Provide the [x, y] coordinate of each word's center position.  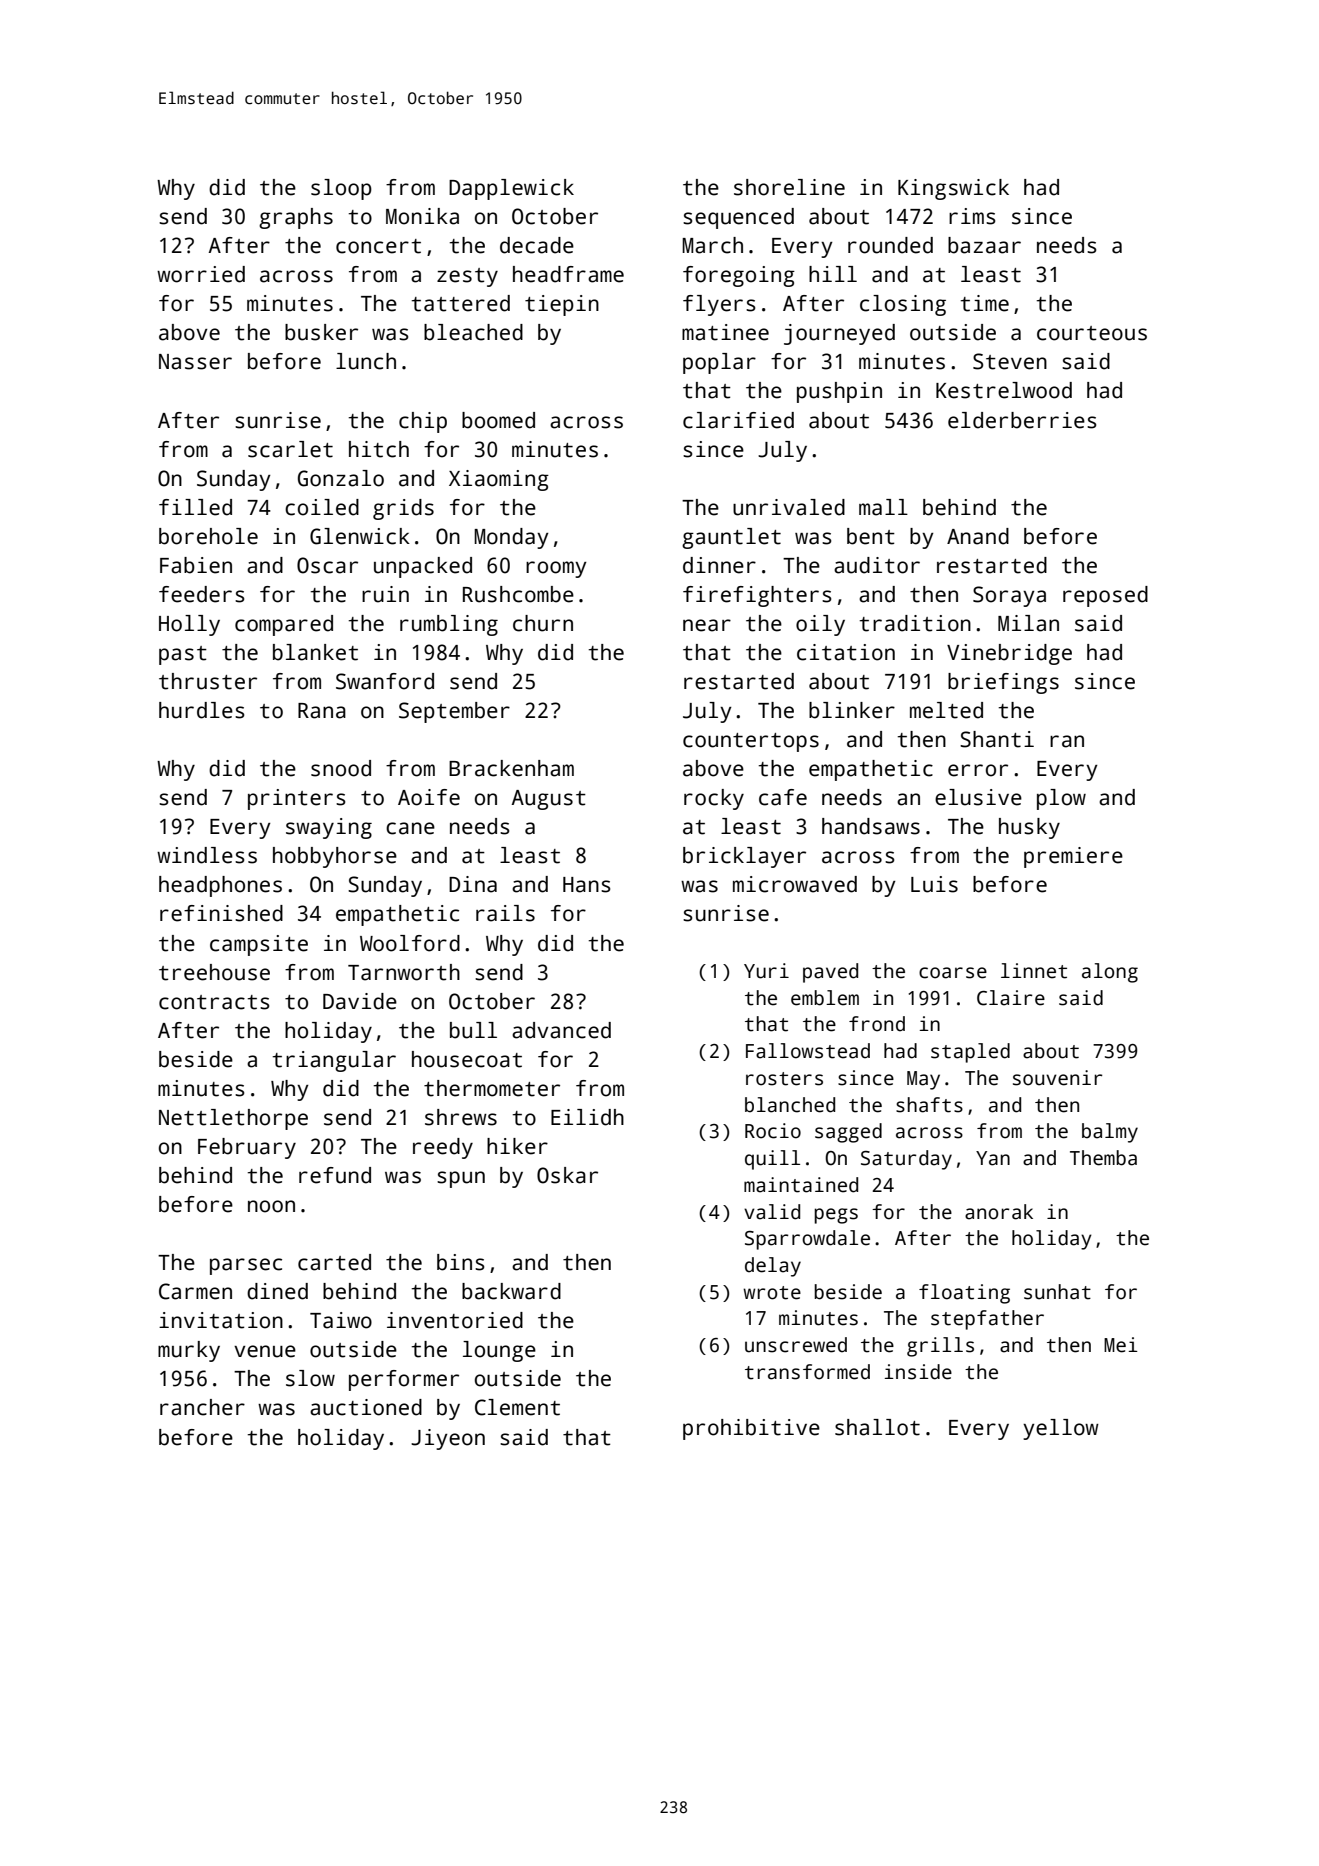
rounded [890, 245]
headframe [568, 274]
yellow [1061, 1429]
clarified [738, 420]
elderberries [1022, 420]
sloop [341, 189]
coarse [953, 973]
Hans [586, 885]
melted [946, 710]
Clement [517, 1407]
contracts [214, 1002]
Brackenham [511, 768]
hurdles [201, 710]
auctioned [366, 1407]
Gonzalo [341, 478]
